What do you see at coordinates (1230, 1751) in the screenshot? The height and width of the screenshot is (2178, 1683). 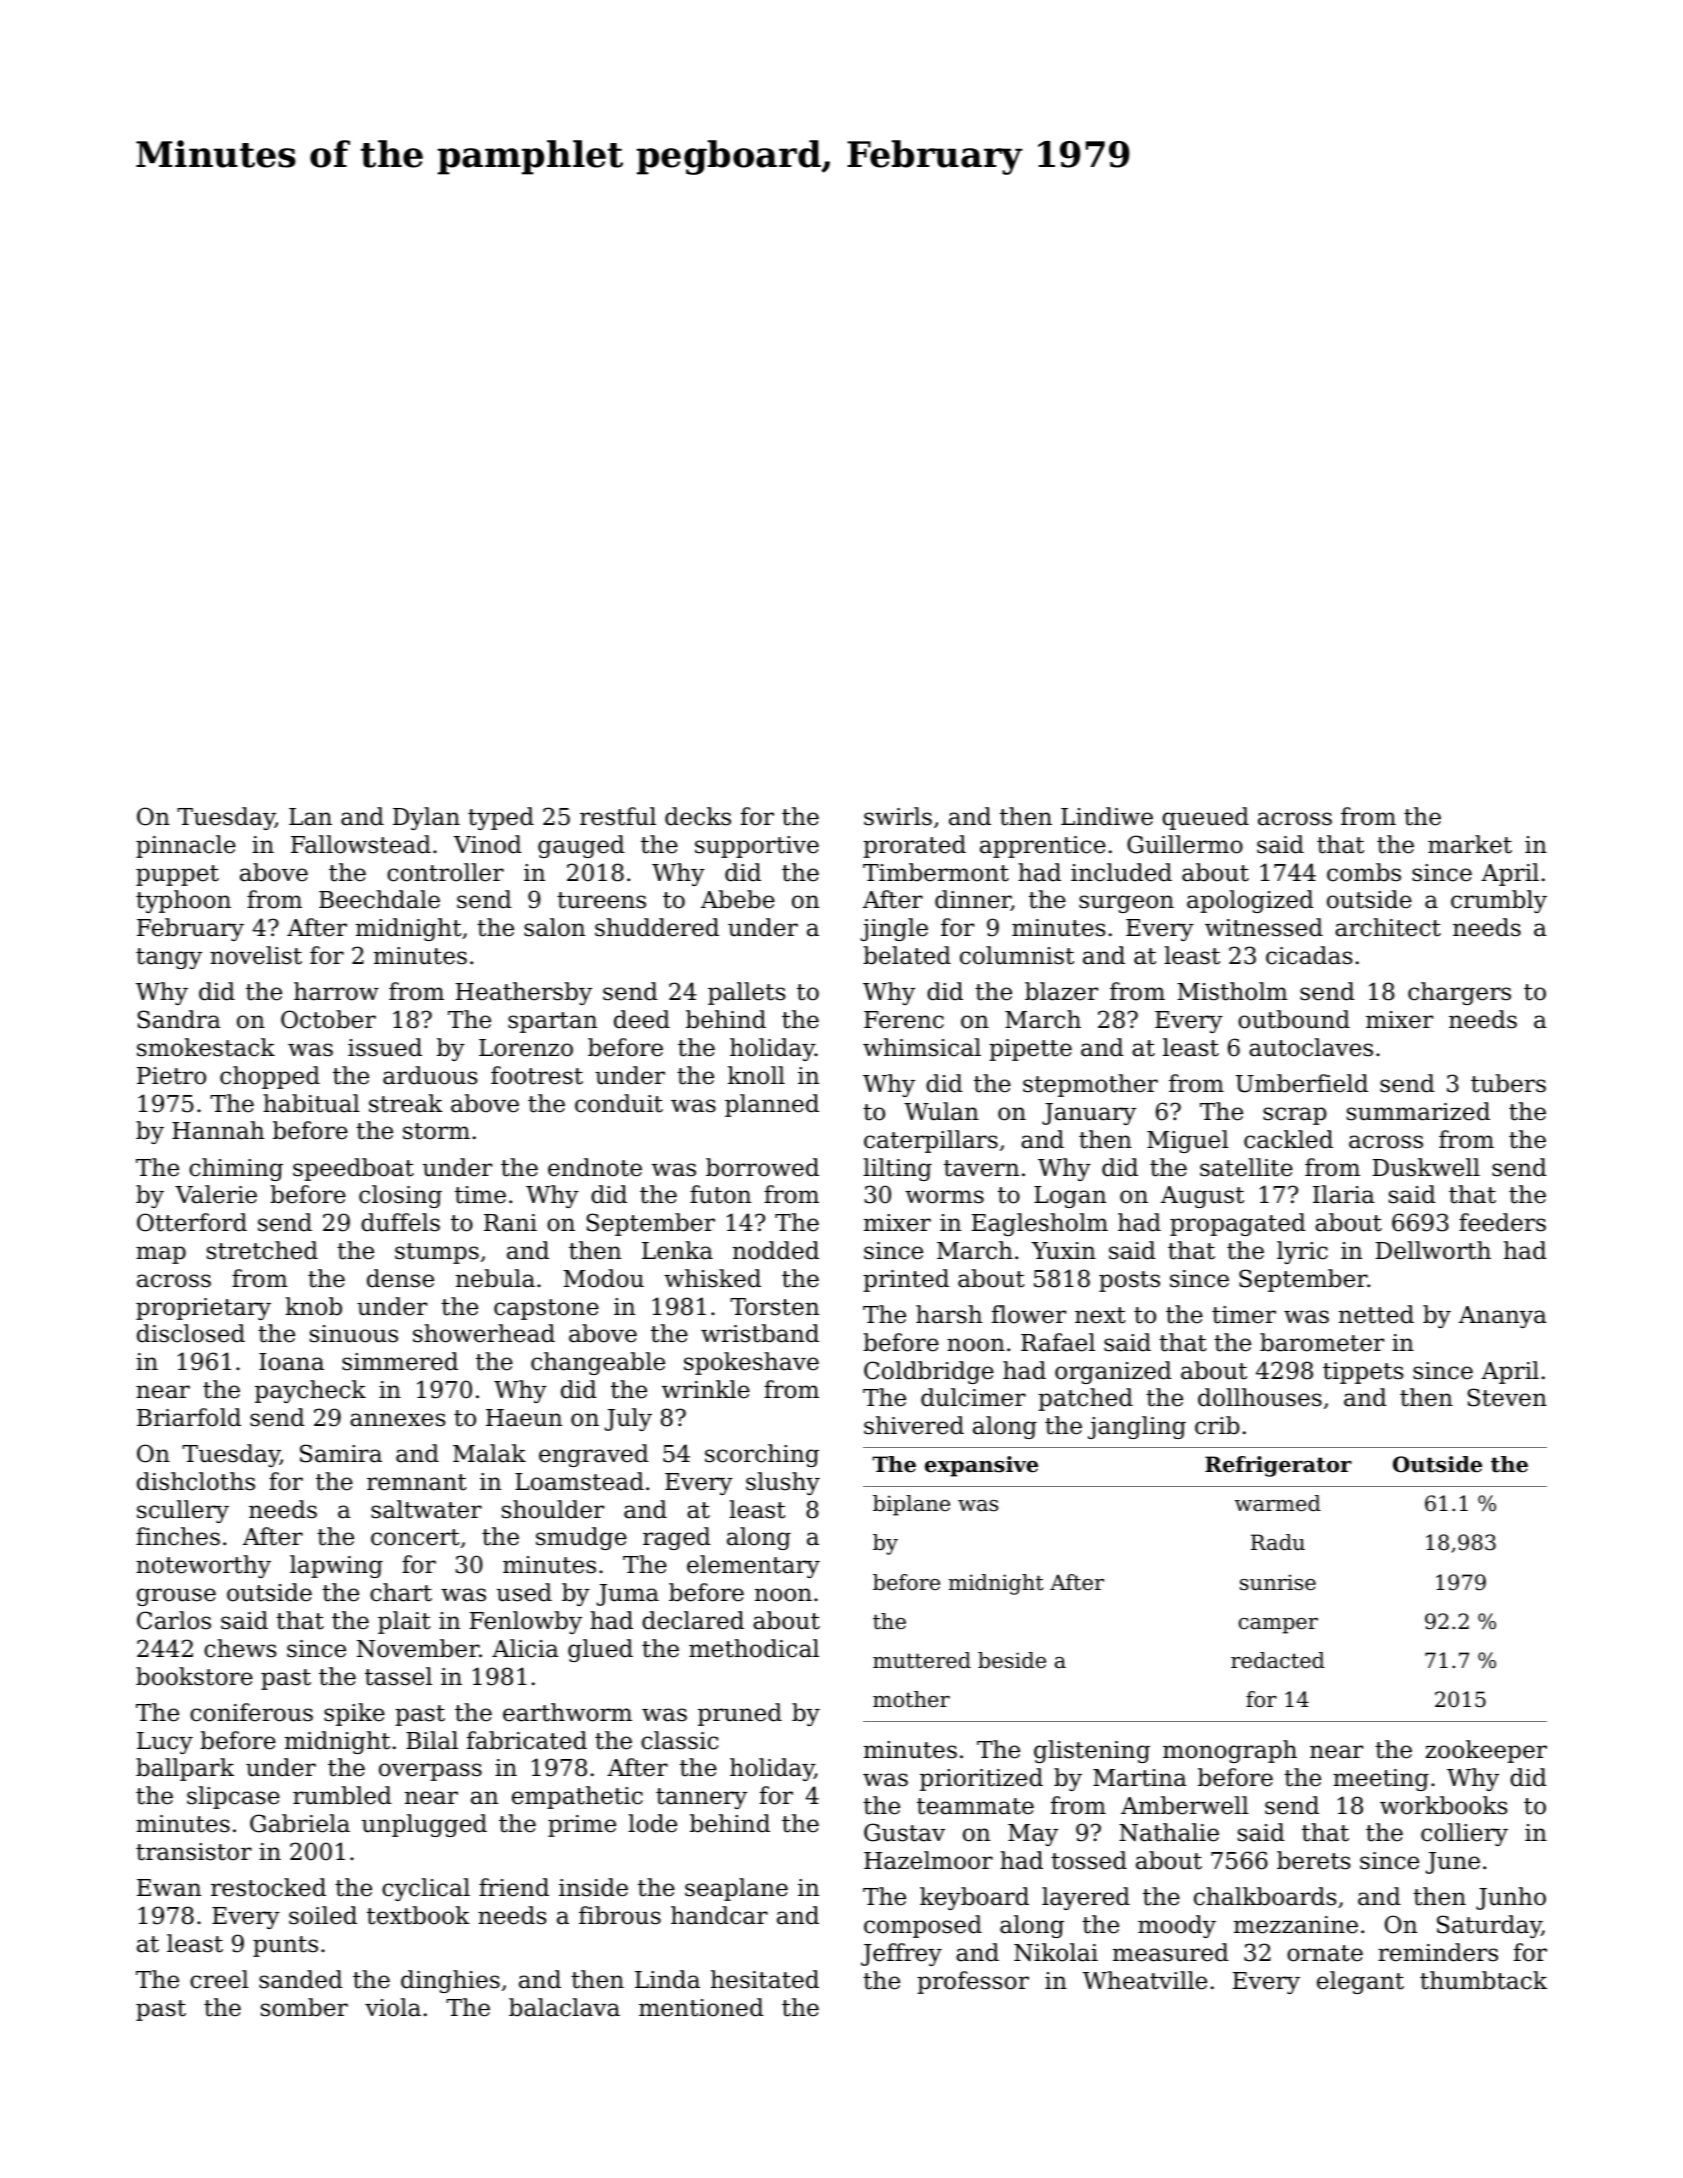 I see `monograph` at bounding box center [1230, 1751].
